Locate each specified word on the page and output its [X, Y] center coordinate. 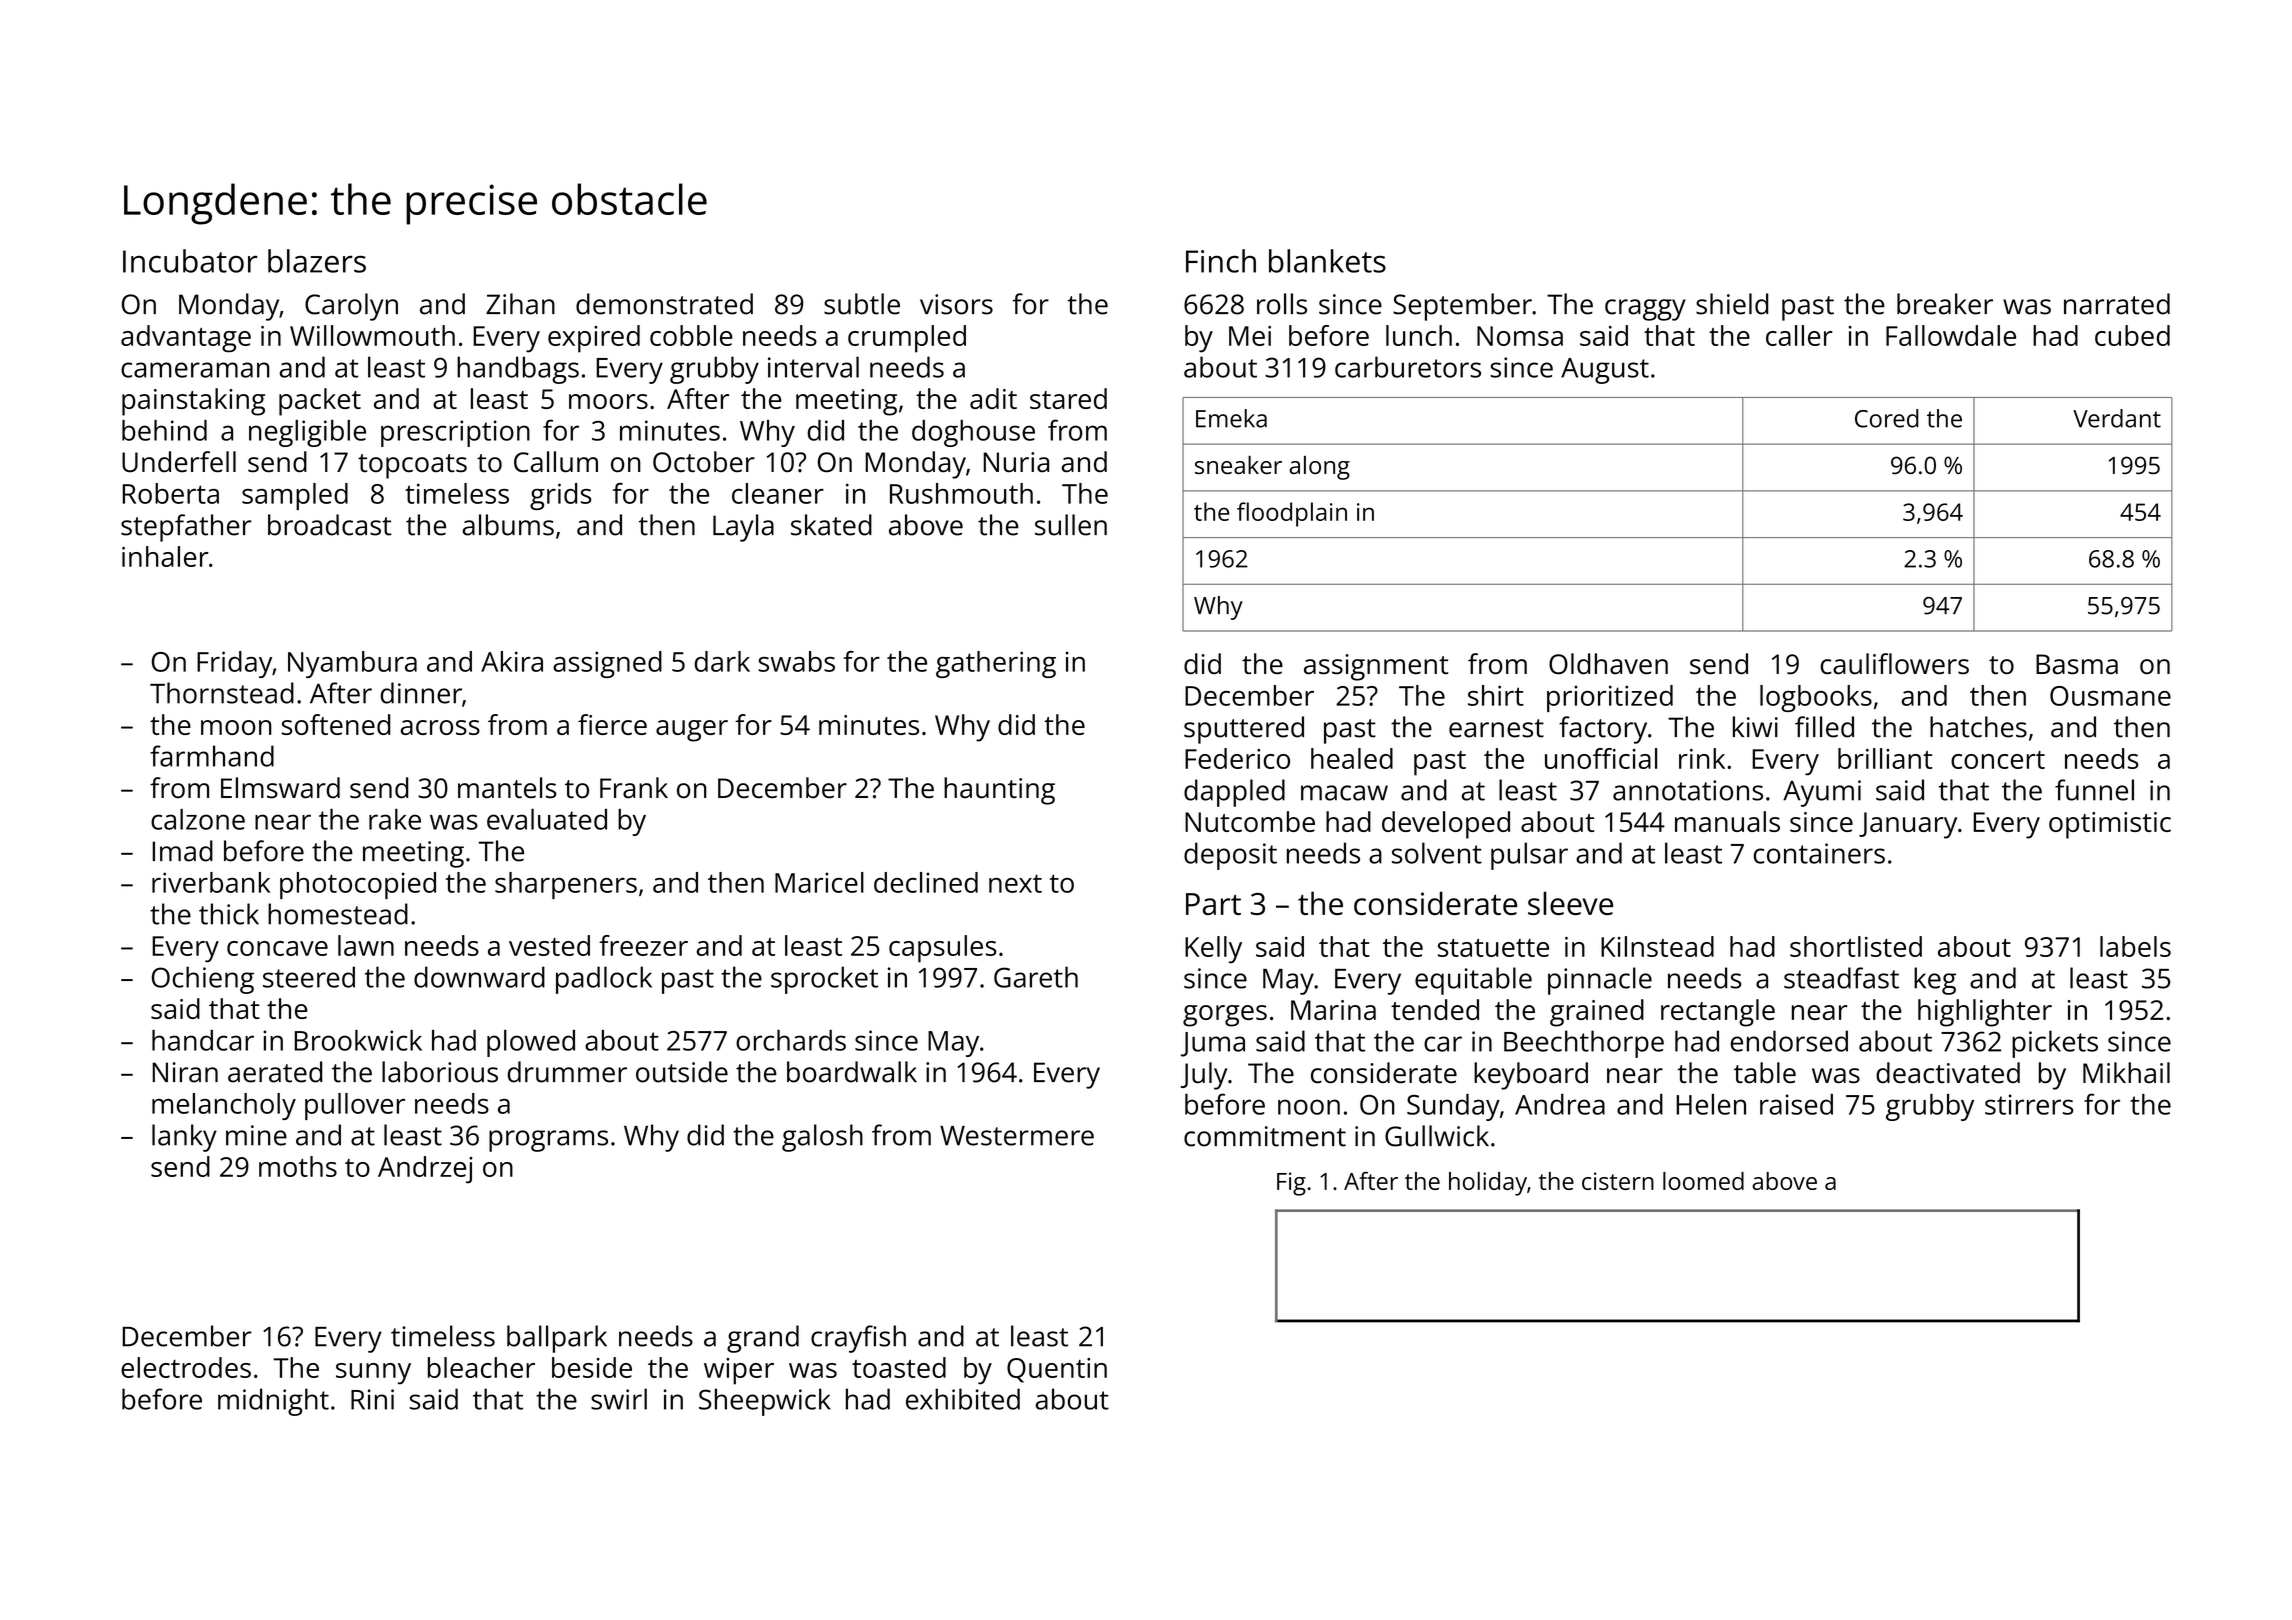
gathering [996, 664]
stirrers [2029, 1104]
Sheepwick [765, 1402]
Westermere [1017, 1136]
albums [508, 525]
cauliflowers [1894, 664]
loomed [1703, 1181]
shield [1732, 304]
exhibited [963, 1399]
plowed [531, 1043]
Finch [1221, 261]
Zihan [520, 304]
